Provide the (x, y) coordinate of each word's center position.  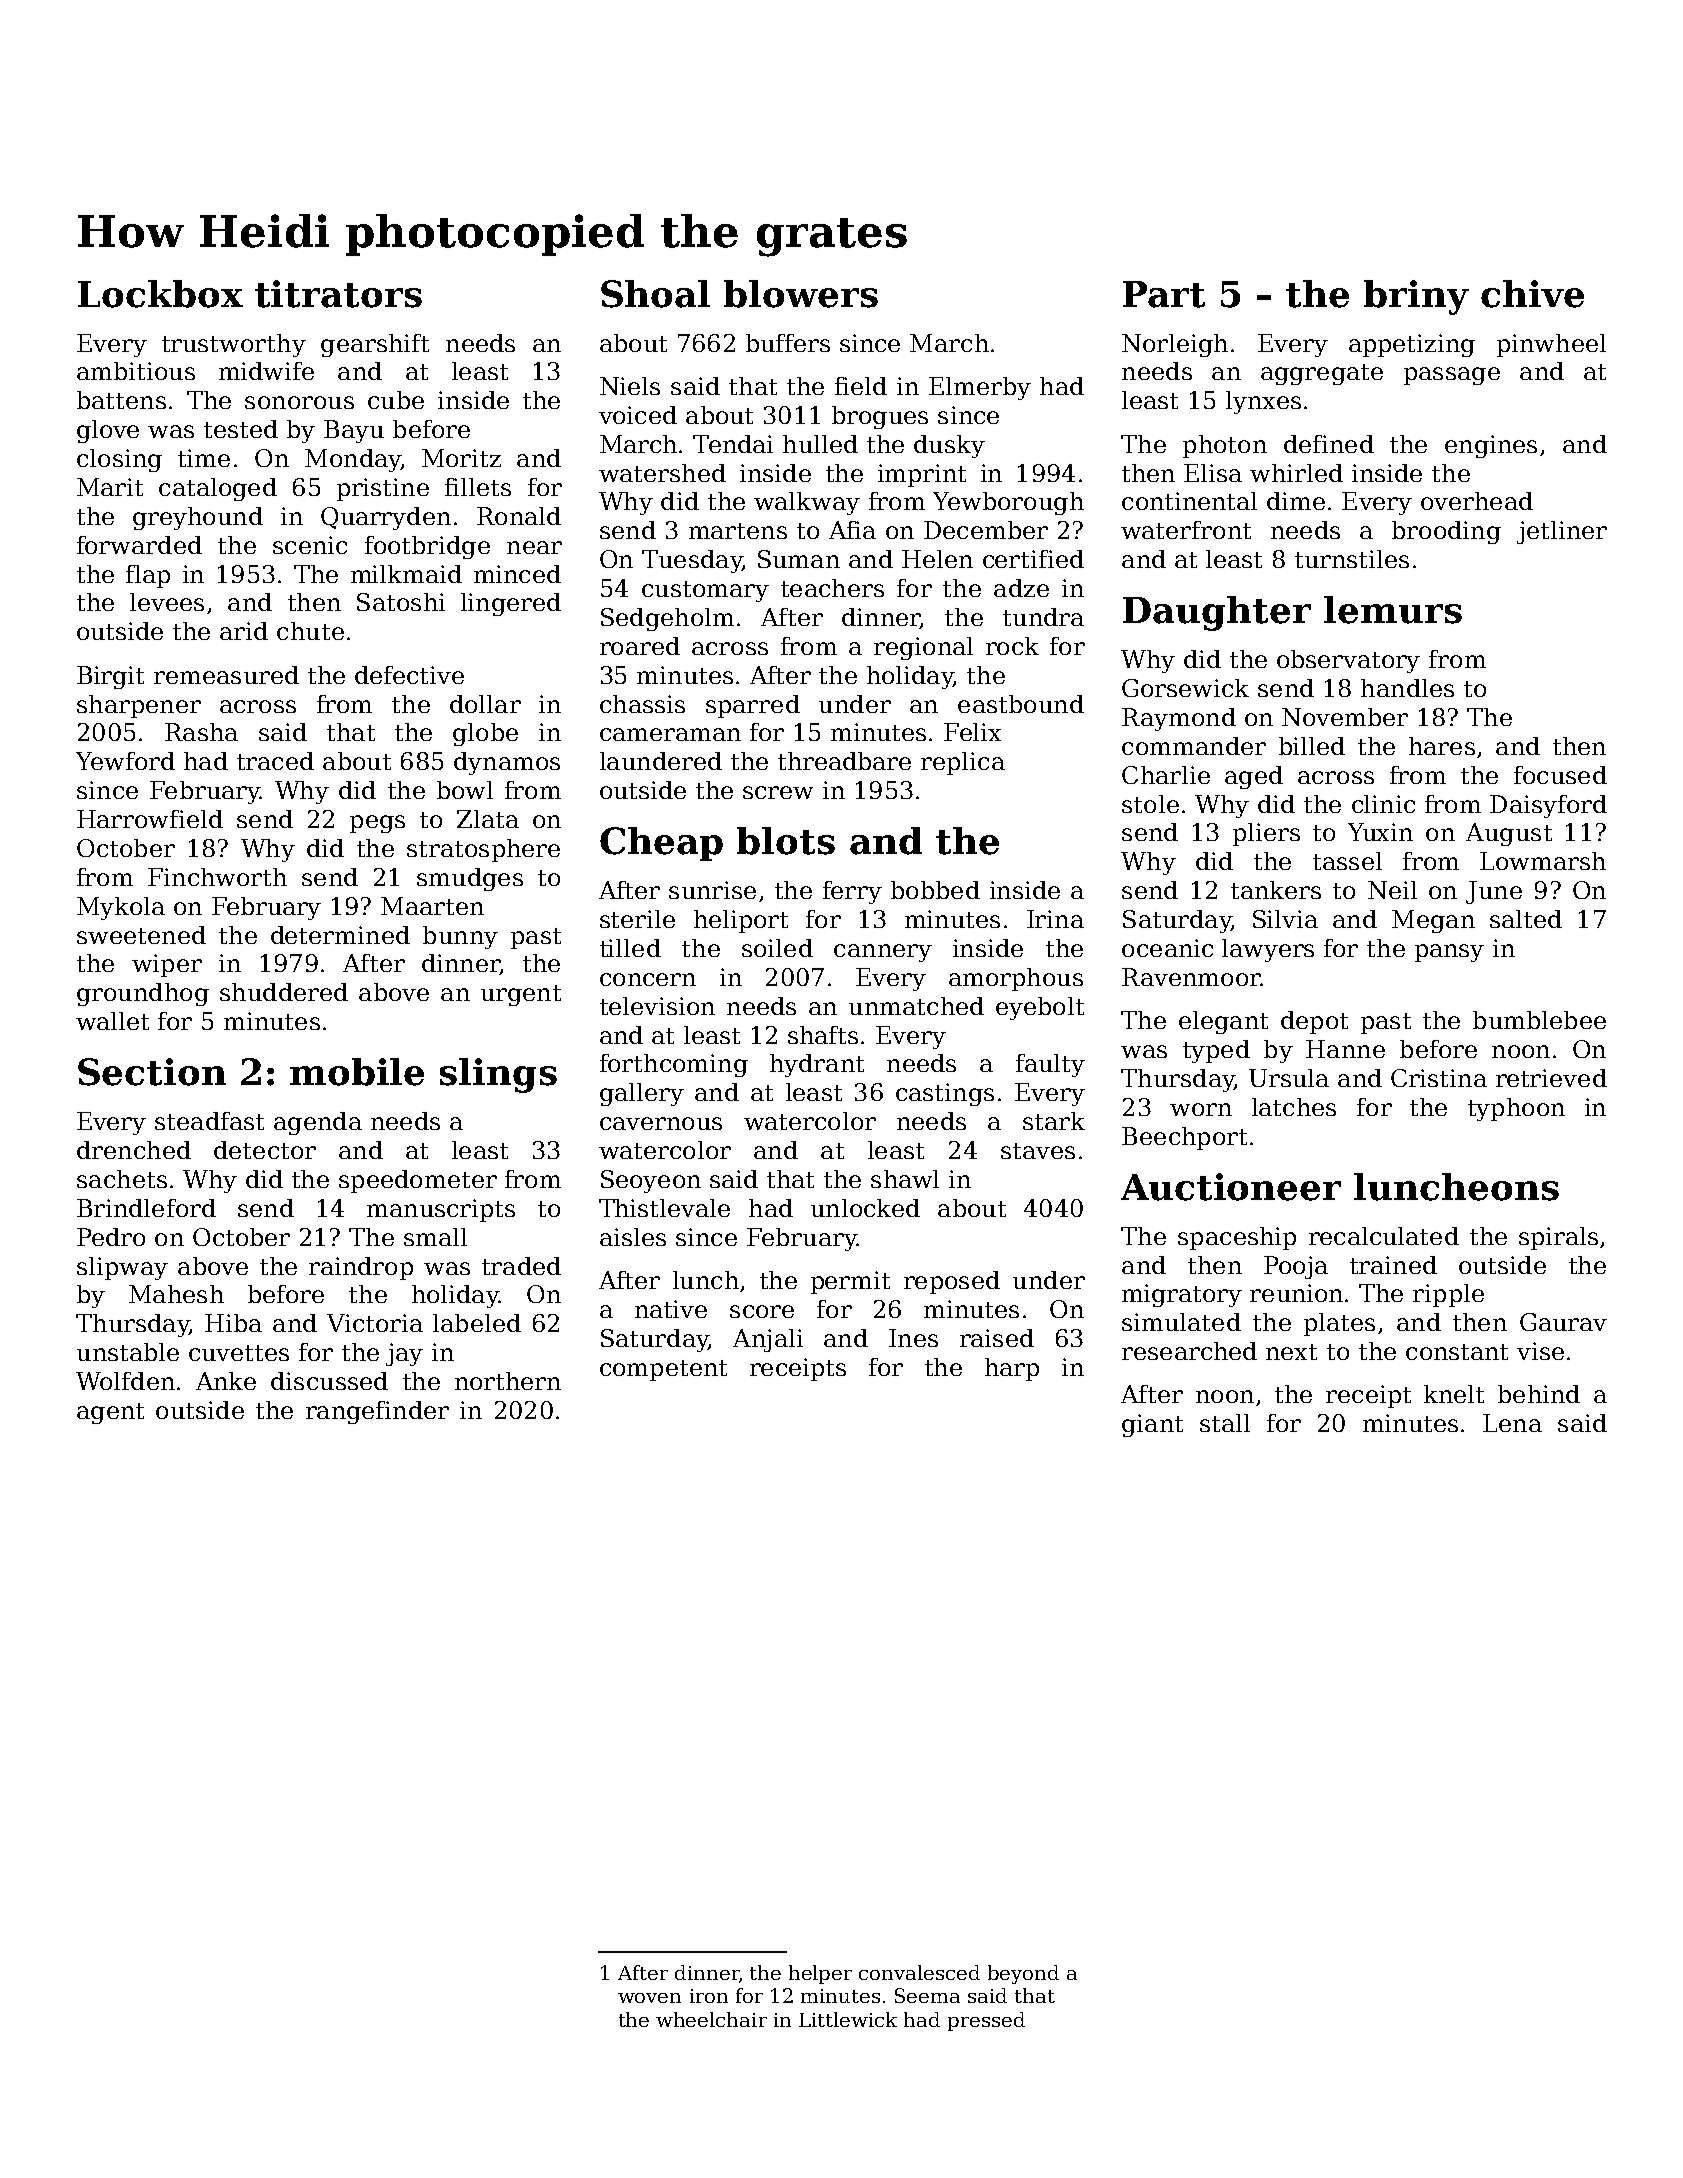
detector (265, 1150)
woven (649, 1998)
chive (1532, 294)
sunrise (712, 890)
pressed (986, 2021)
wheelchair (711, 2019)
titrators (338, 294)
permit (850, 1282)
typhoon (1516, 1109)
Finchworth (217, 877)
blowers (801, 294)
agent (110, 1413)
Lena (1512, 1423)
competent (663, 1370)
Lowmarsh (1543, 861)
